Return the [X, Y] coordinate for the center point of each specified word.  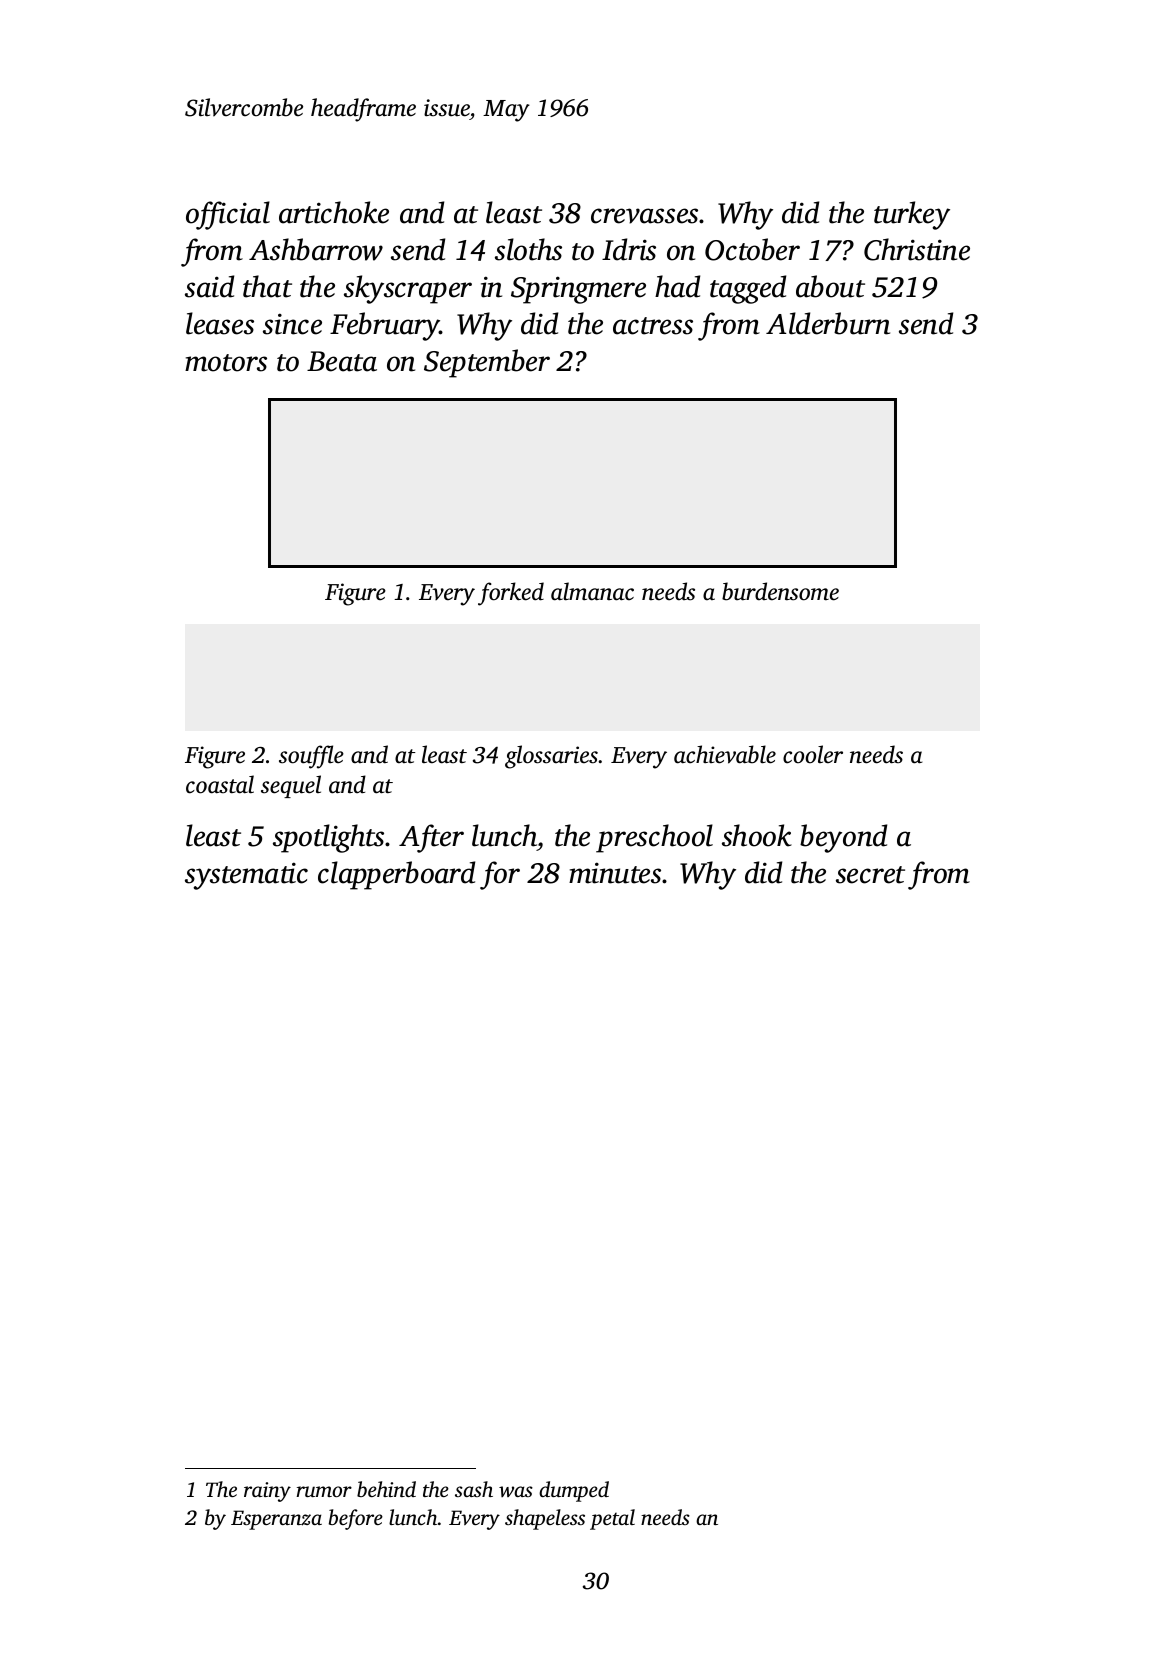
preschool [654, 838]
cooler [813, 754]
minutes [615, 873]
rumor [324, 1491]
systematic [246, 876]
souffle [311, 757]
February [385, 326]
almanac [592, 591]
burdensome [780, 591]
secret [870, 875]
